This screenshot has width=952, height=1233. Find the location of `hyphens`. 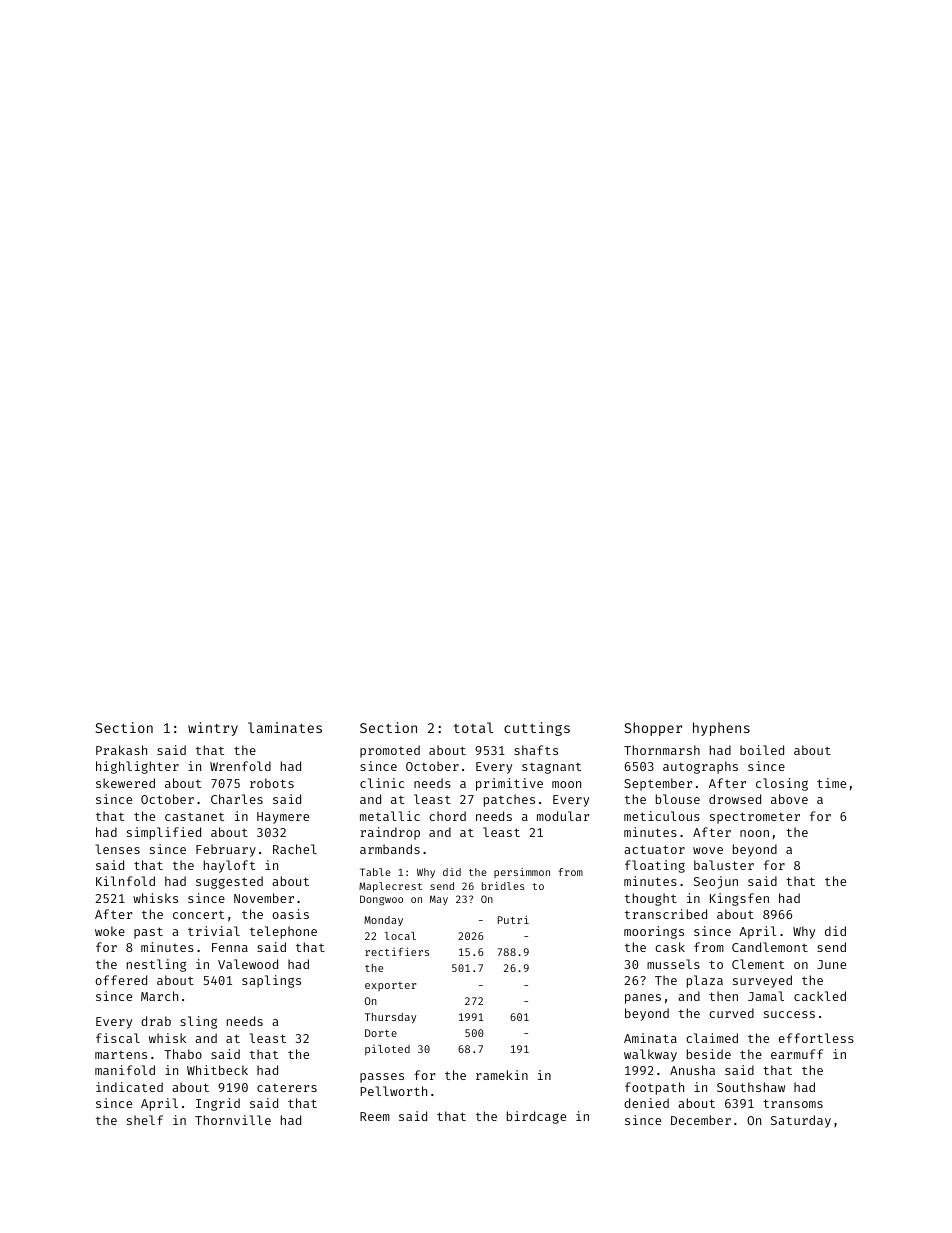

hyphens is located at coordinates (721, 729).
